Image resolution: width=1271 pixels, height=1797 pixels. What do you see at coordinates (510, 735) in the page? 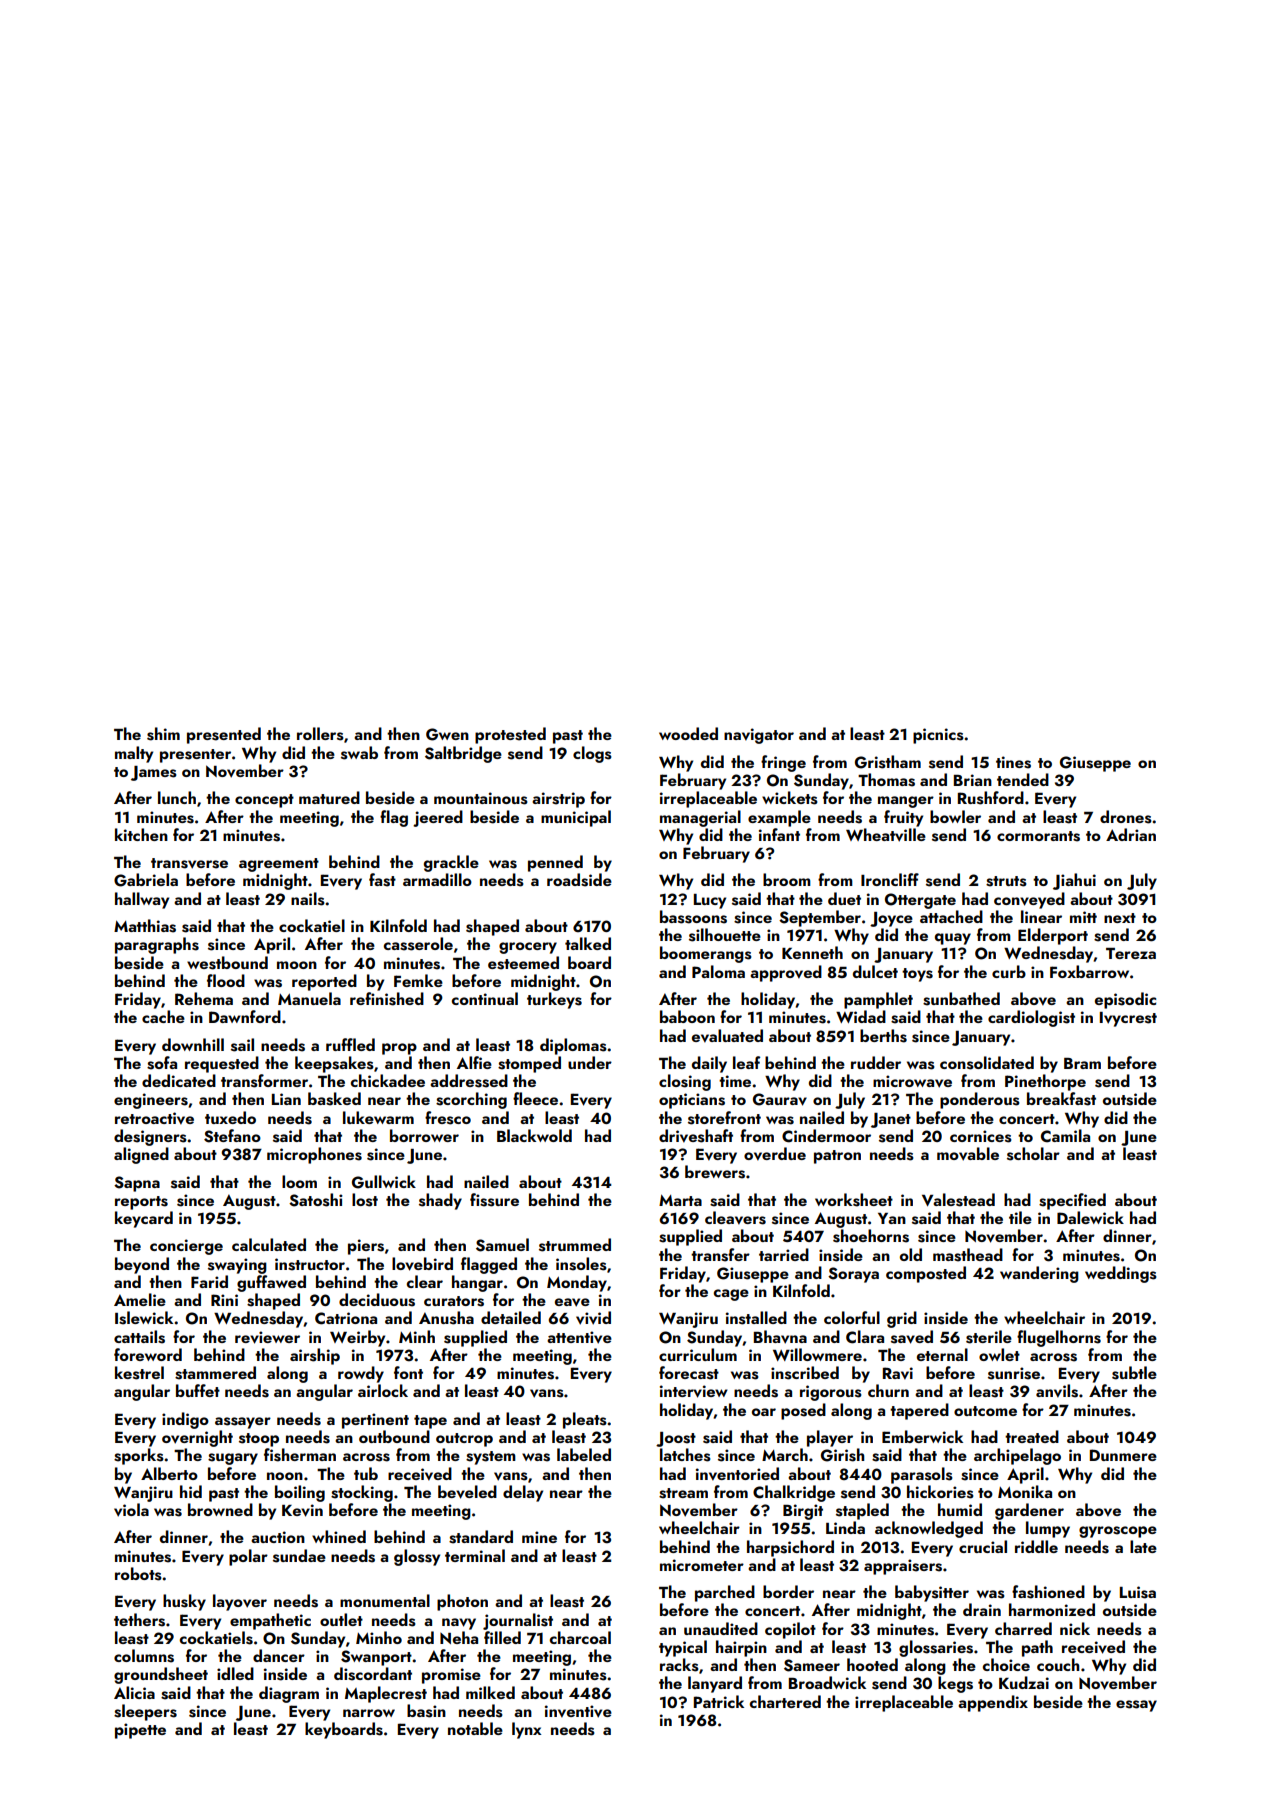
I see `protested` at bounding box center [510, 735].
